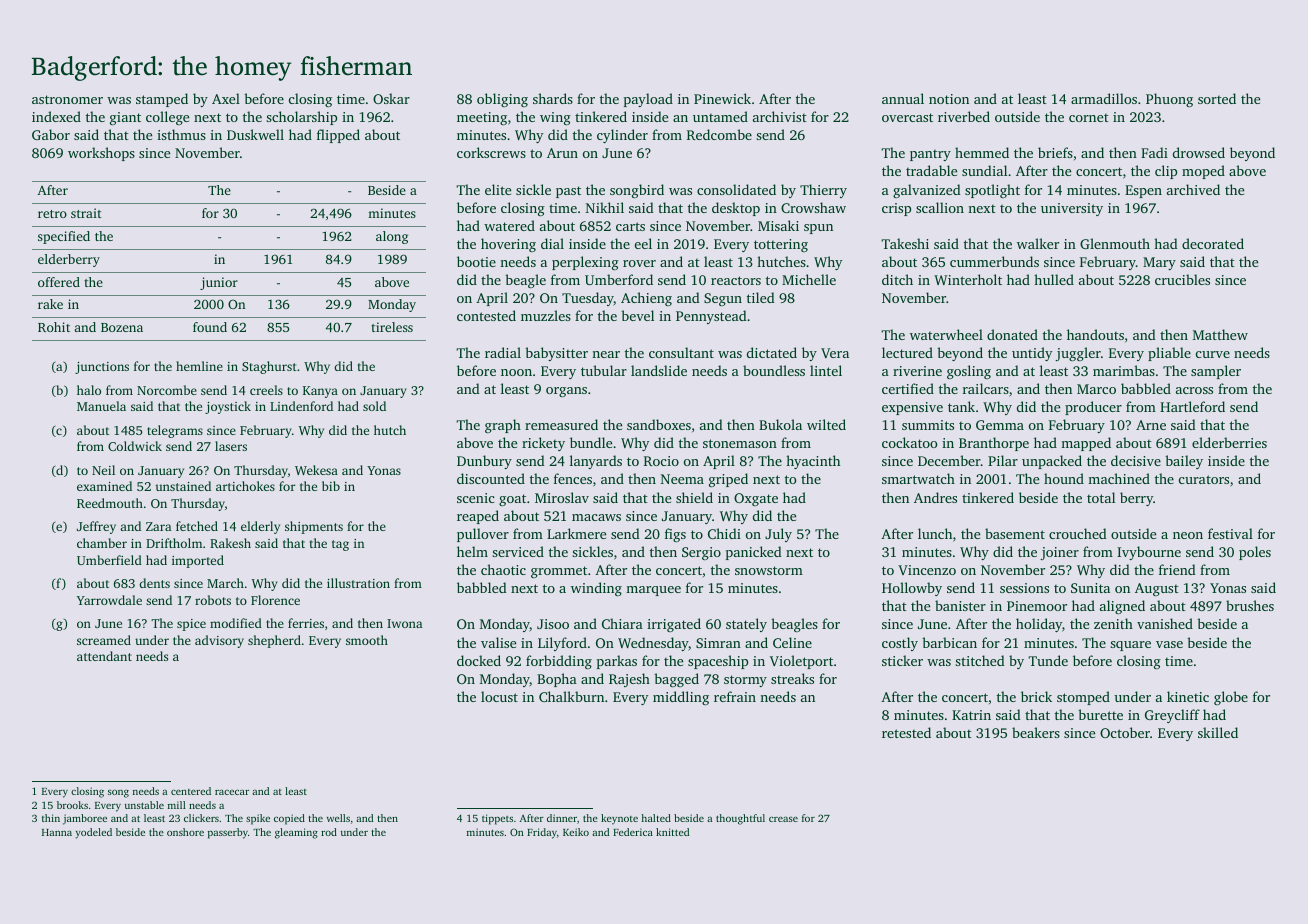 This image has height=924, width=1308. Describe the element at coordinates (1218, 732) in the image. I see `skilled` at that location.
